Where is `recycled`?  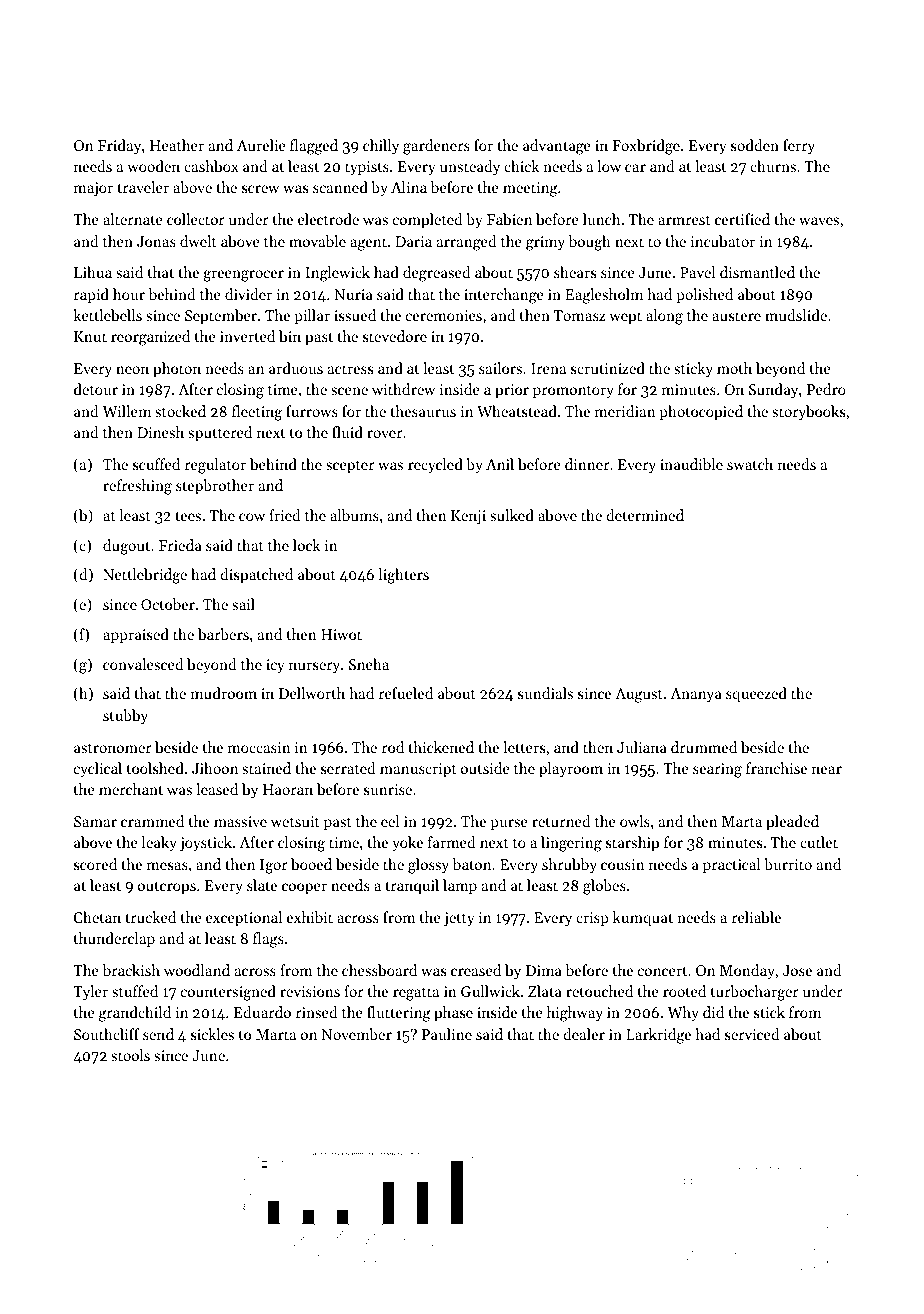
recycled is located at coordinates (435, 466).
